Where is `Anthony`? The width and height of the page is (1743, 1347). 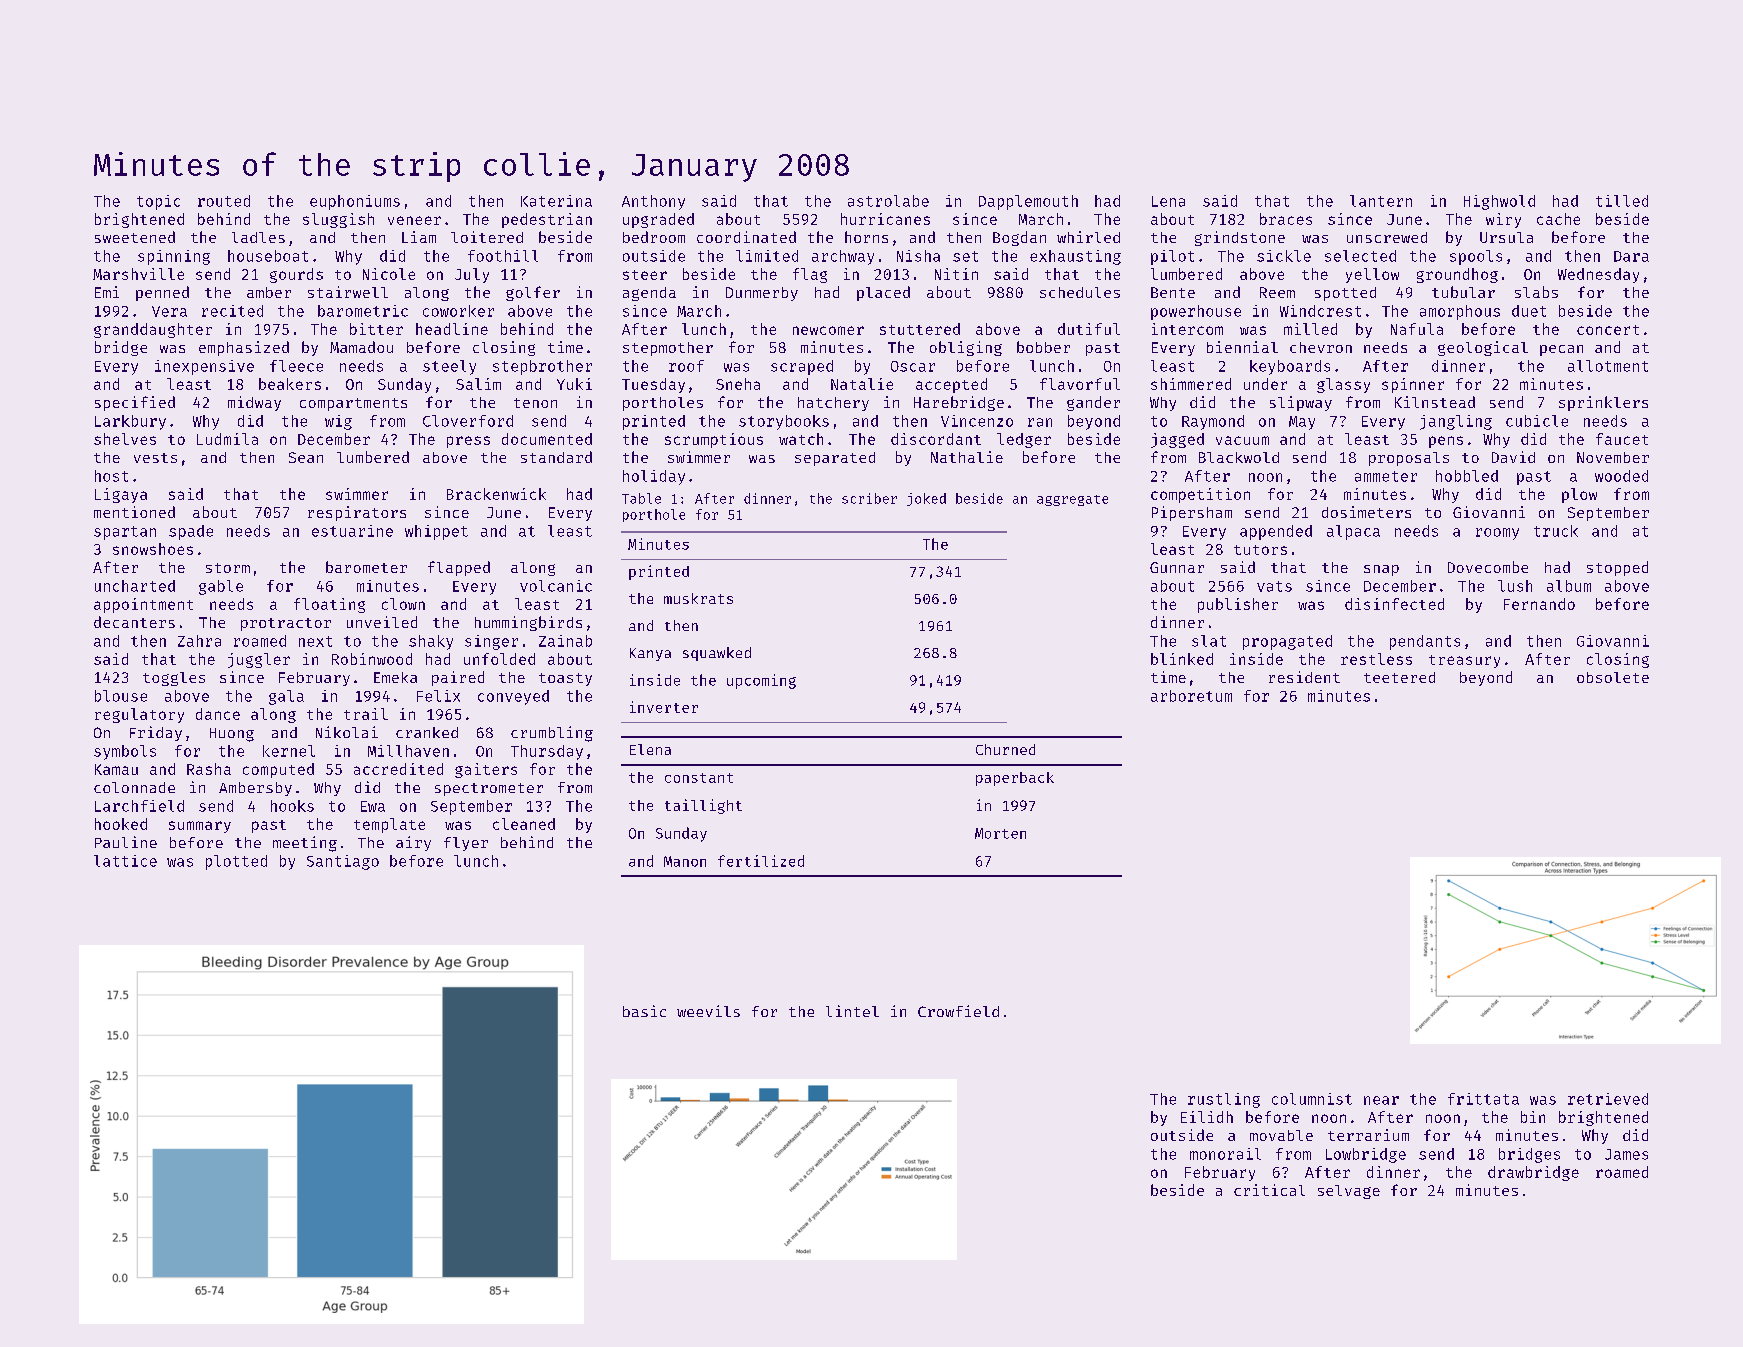 Anthony is located at coordinates (653, 202).
